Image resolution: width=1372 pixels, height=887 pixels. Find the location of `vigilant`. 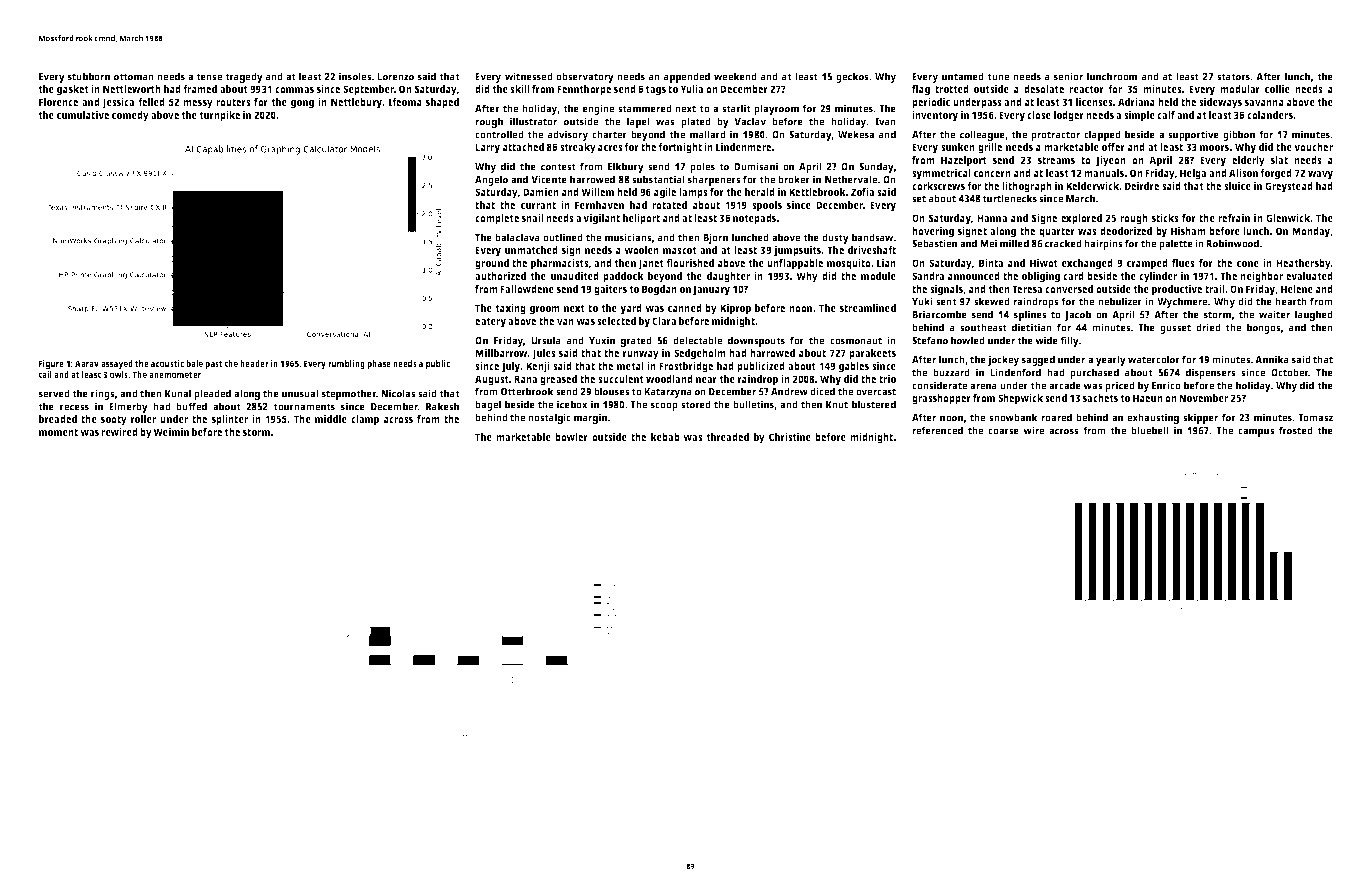

vigilant is located at coordinates (601, 219).
